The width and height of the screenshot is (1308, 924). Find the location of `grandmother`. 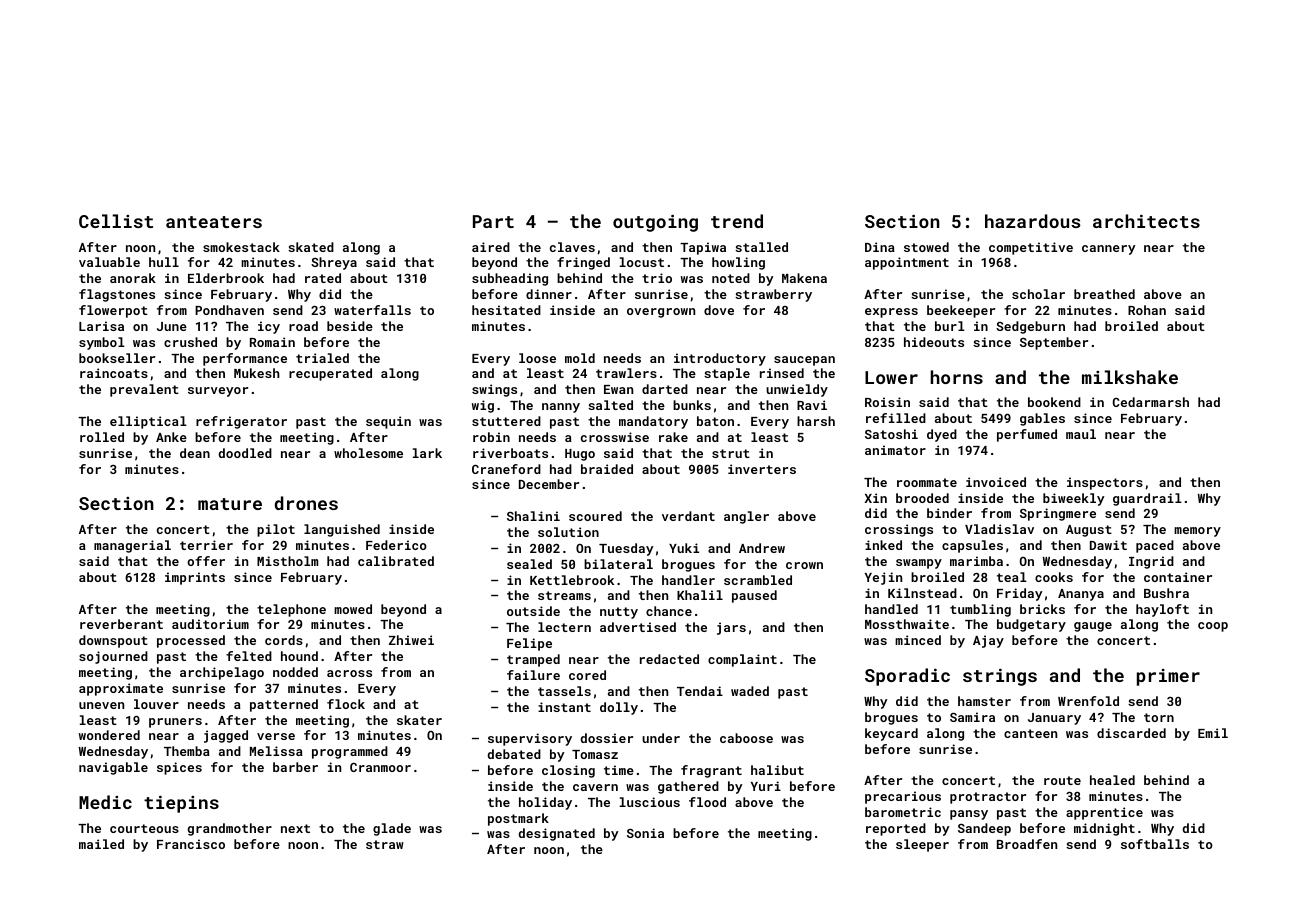

grandmother is located at coordinates (229, 829).
